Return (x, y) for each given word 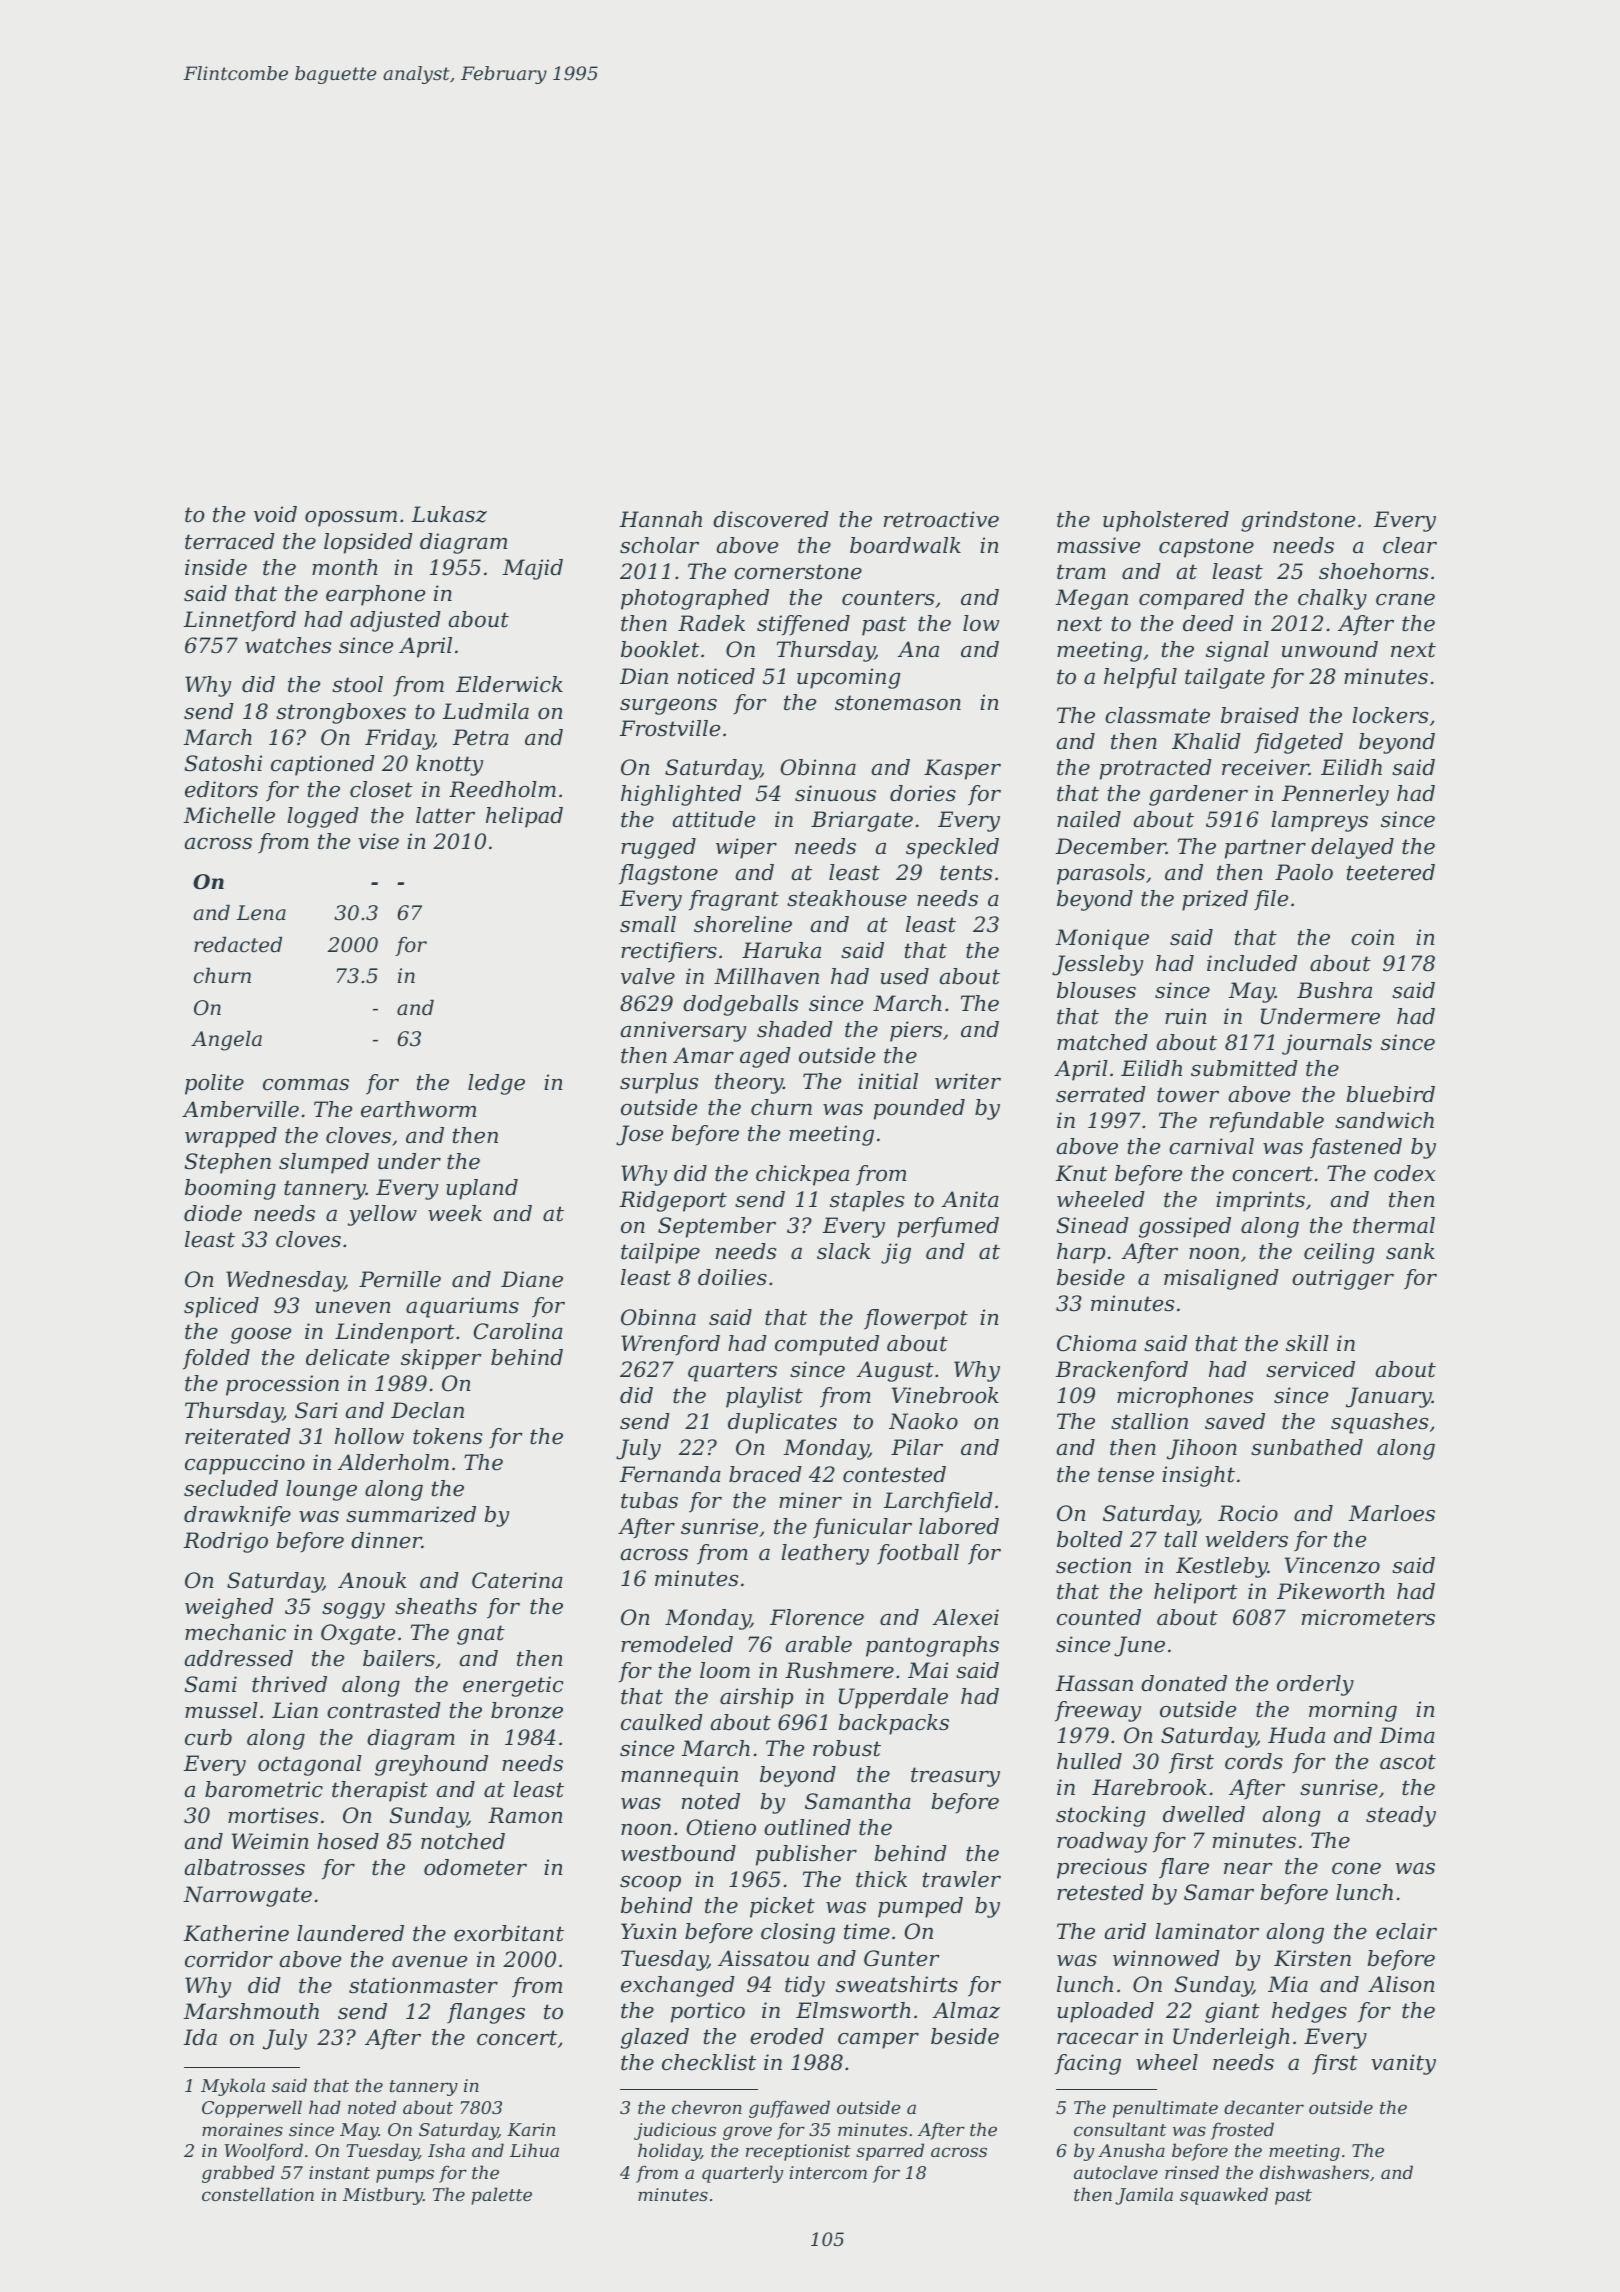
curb (208, 1737)
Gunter (902, 1958)
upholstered (1166, 521)
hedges (1309, 2012)
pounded (919, 1109)
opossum (351, 519)
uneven (353, 1308)
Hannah (661, 519)
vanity (1403, 2064)
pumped (920, 1907)
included (1252, 963)
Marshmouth (251, 2011)
